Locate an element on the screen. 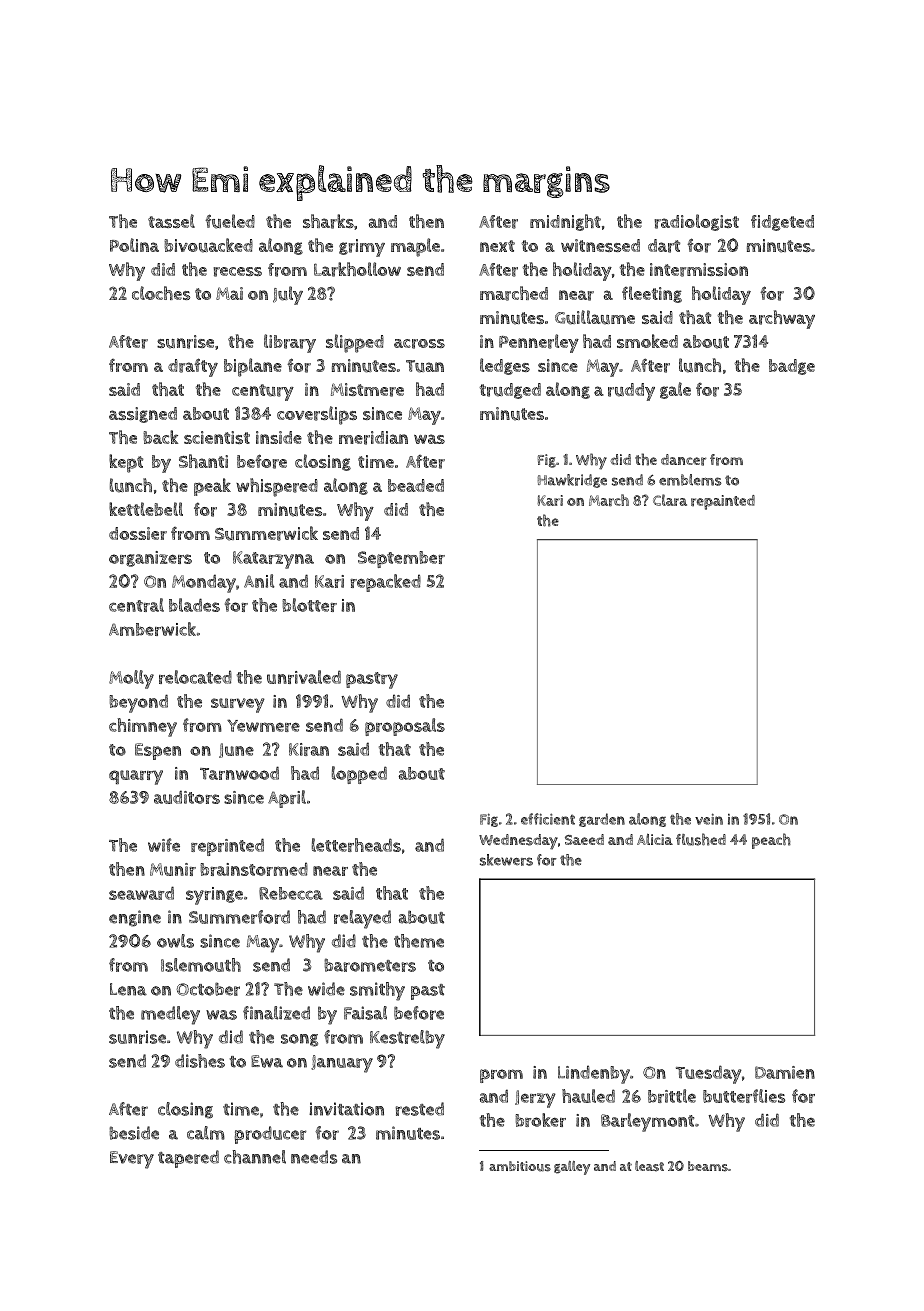 The width and height of the screenshot is (924, 1311). Kiran is located at coordinates (309, 749).
